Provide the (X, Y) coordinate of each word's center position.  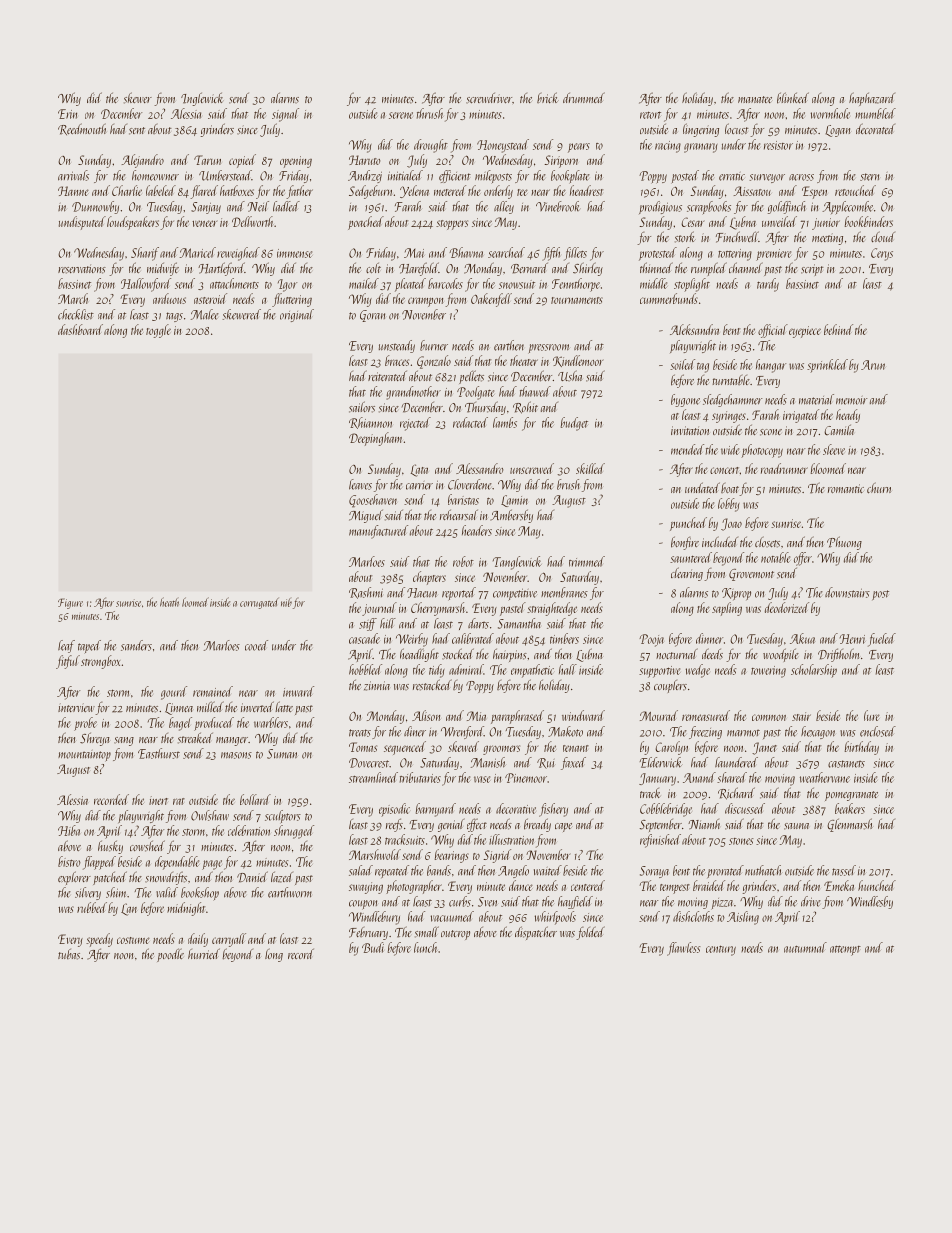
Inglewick (202, 99)
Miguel (366, 516)
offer (803, 559)
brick (548, 97)
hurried (204, 953)
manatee (755, 99)
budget (574, 424)
